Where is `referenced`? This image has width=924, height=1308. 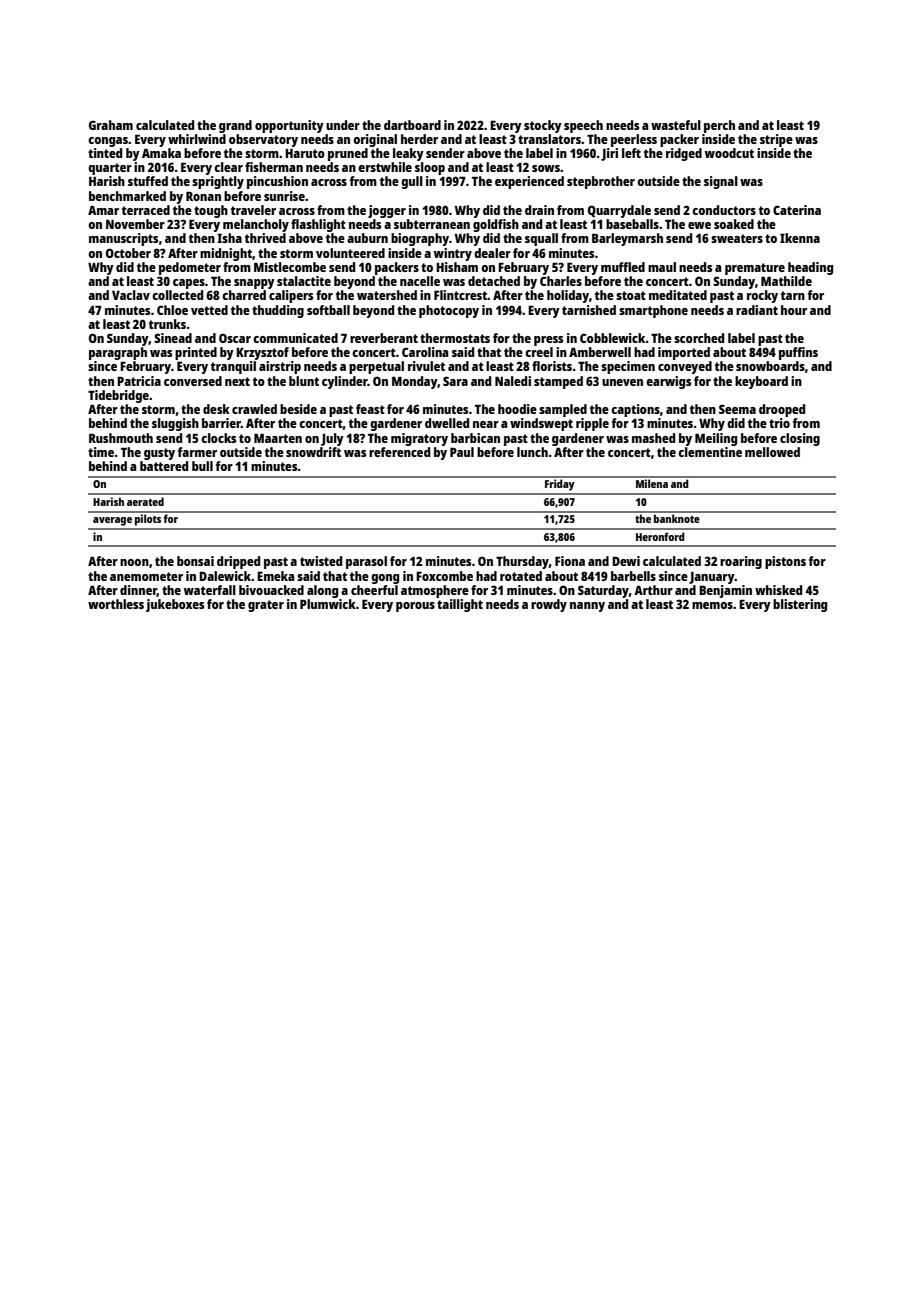 referenced is located at coordinates (399, 452).
